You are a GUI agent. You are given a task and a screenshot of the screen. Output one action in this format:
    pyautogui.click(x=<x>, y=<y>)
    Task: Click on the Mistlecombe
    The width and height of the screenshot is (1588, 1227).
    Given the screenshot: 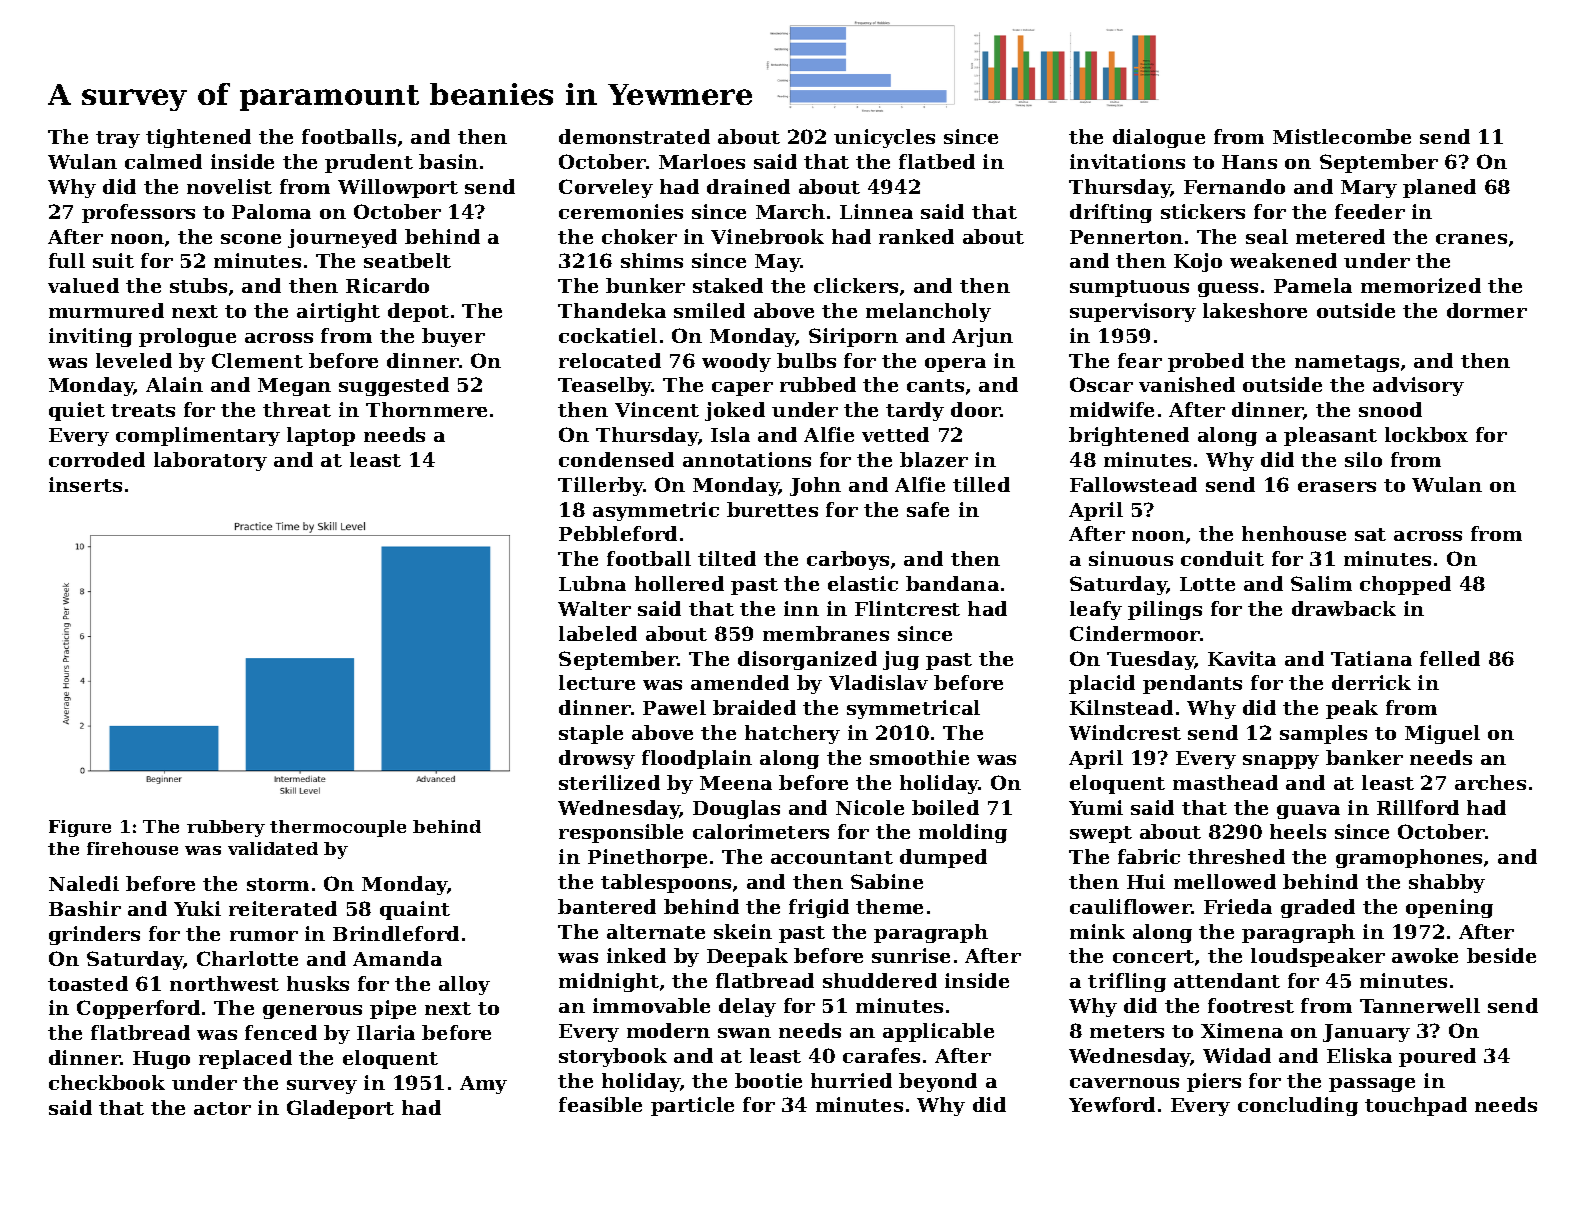 What is the action you would take?
    pyautogui.click(x=1342, y=136)
